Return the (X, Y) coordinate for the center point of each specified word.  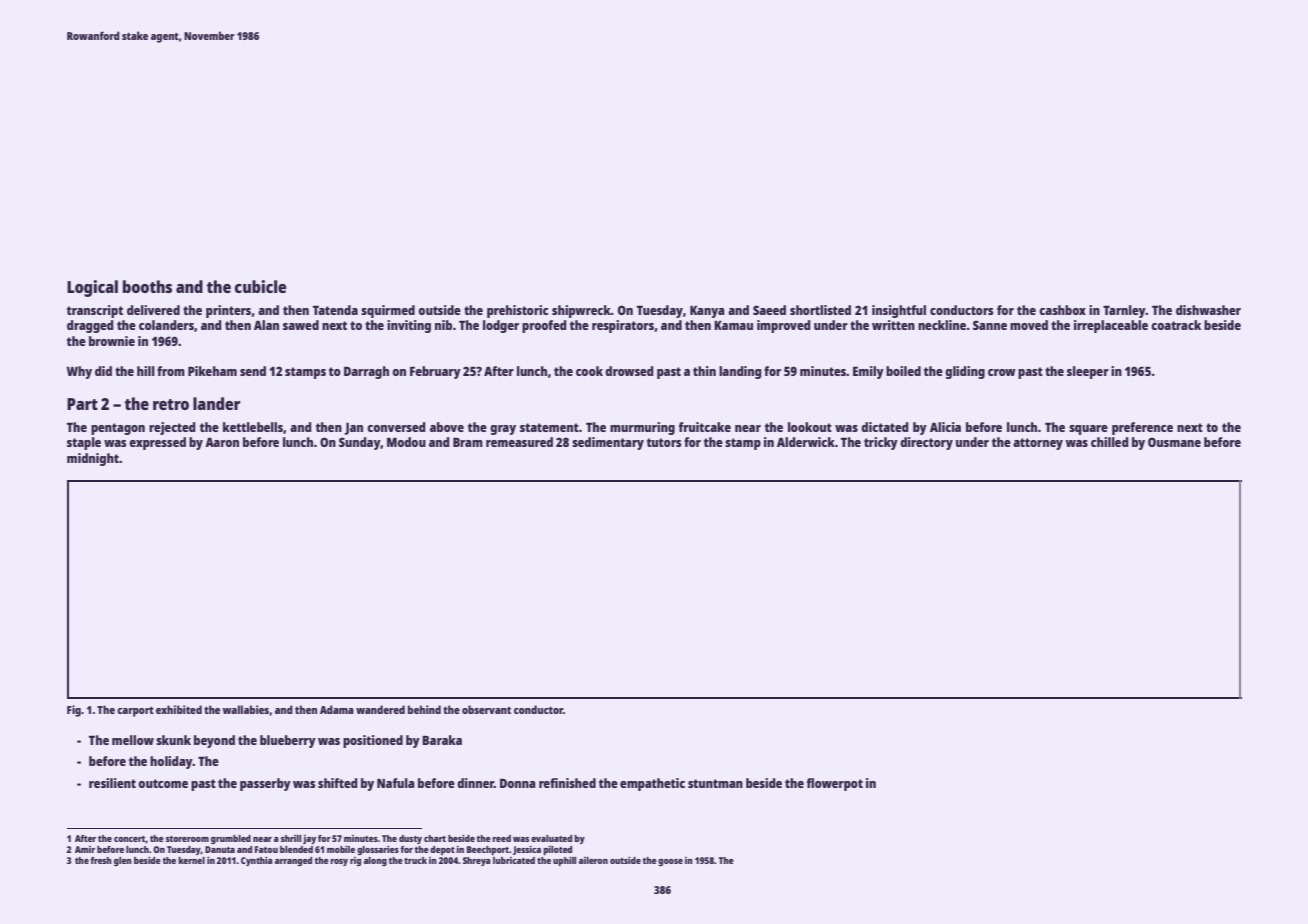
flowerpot (835, 784)
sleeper (1088, 372)
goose (670, 862)
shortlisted (820, 310)
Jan (353, 429)
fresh (101, 860)
